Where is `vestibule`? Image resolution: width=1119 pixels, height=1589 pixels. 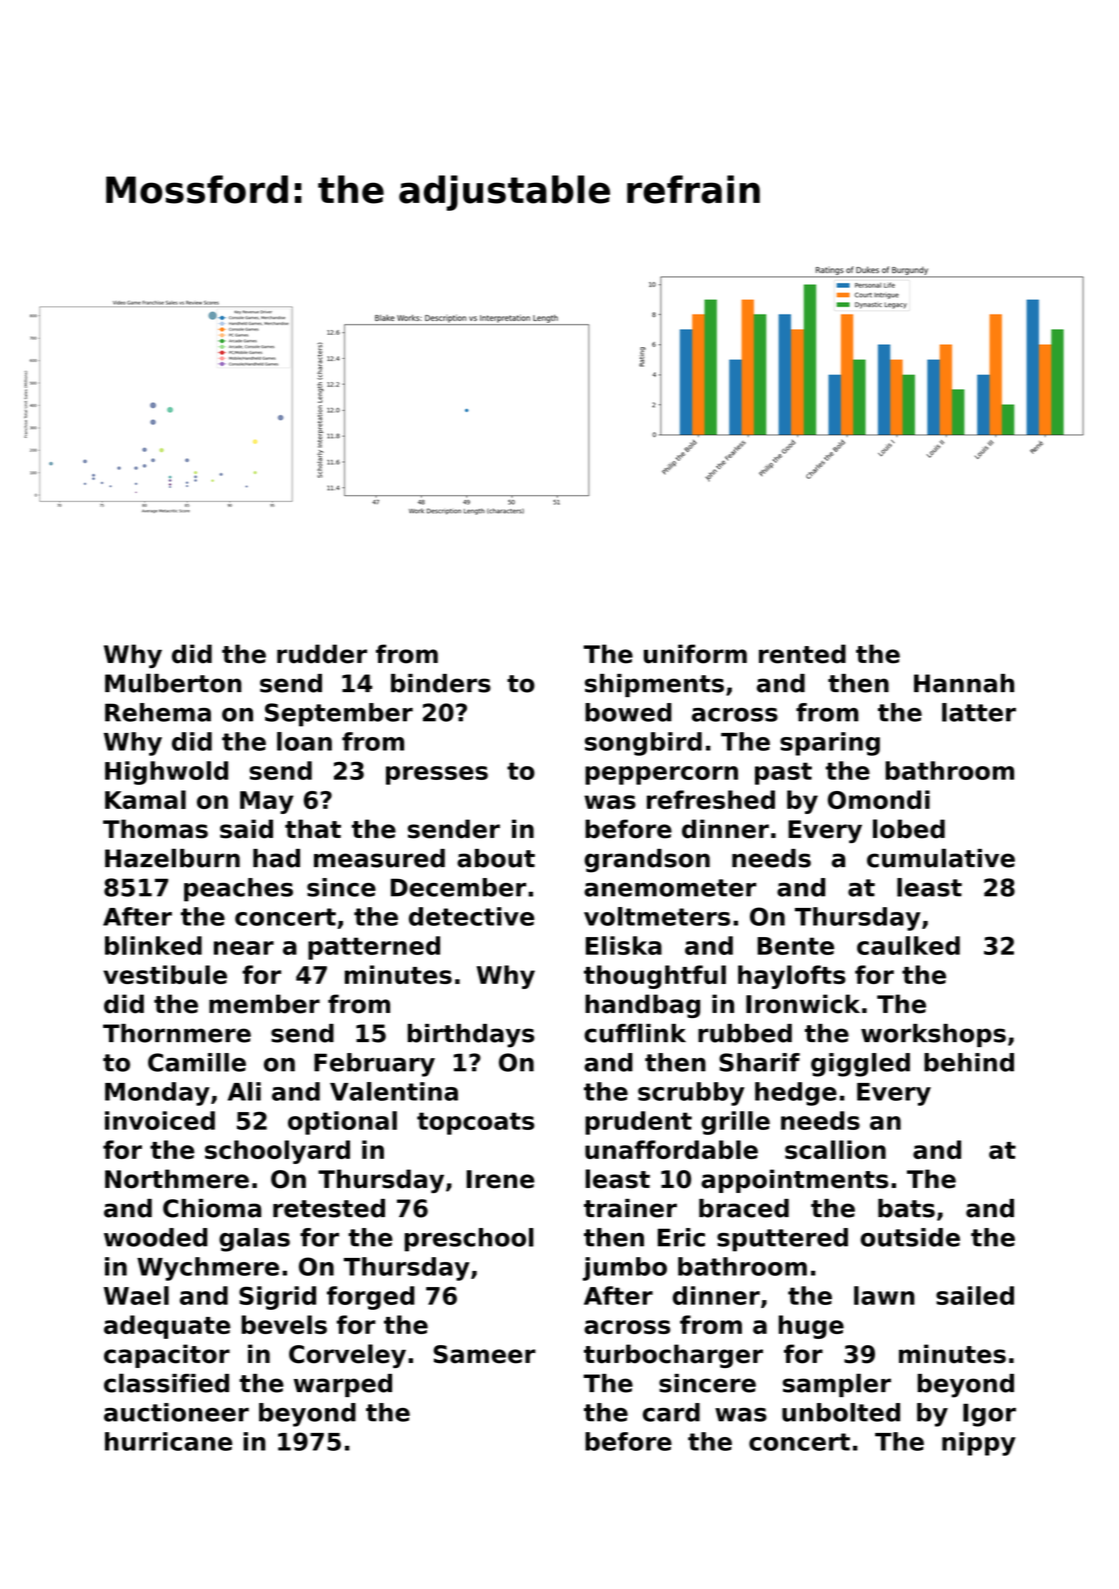
vestibule is located at coordinates (165, 974).
